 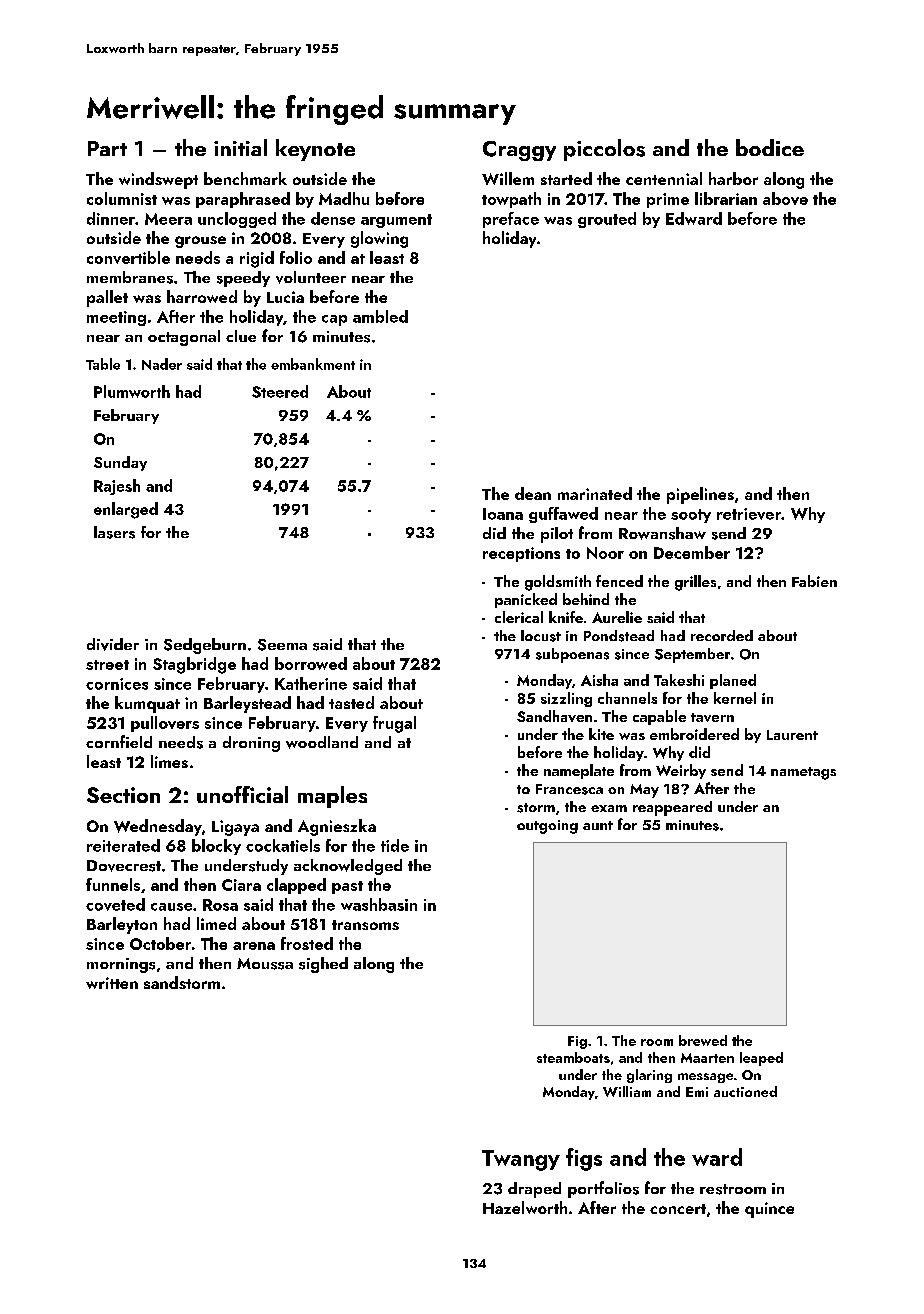 What do you see at coordinates (112, 983) in the screenshot?
I see `written` at bounding box center [112, 983].
